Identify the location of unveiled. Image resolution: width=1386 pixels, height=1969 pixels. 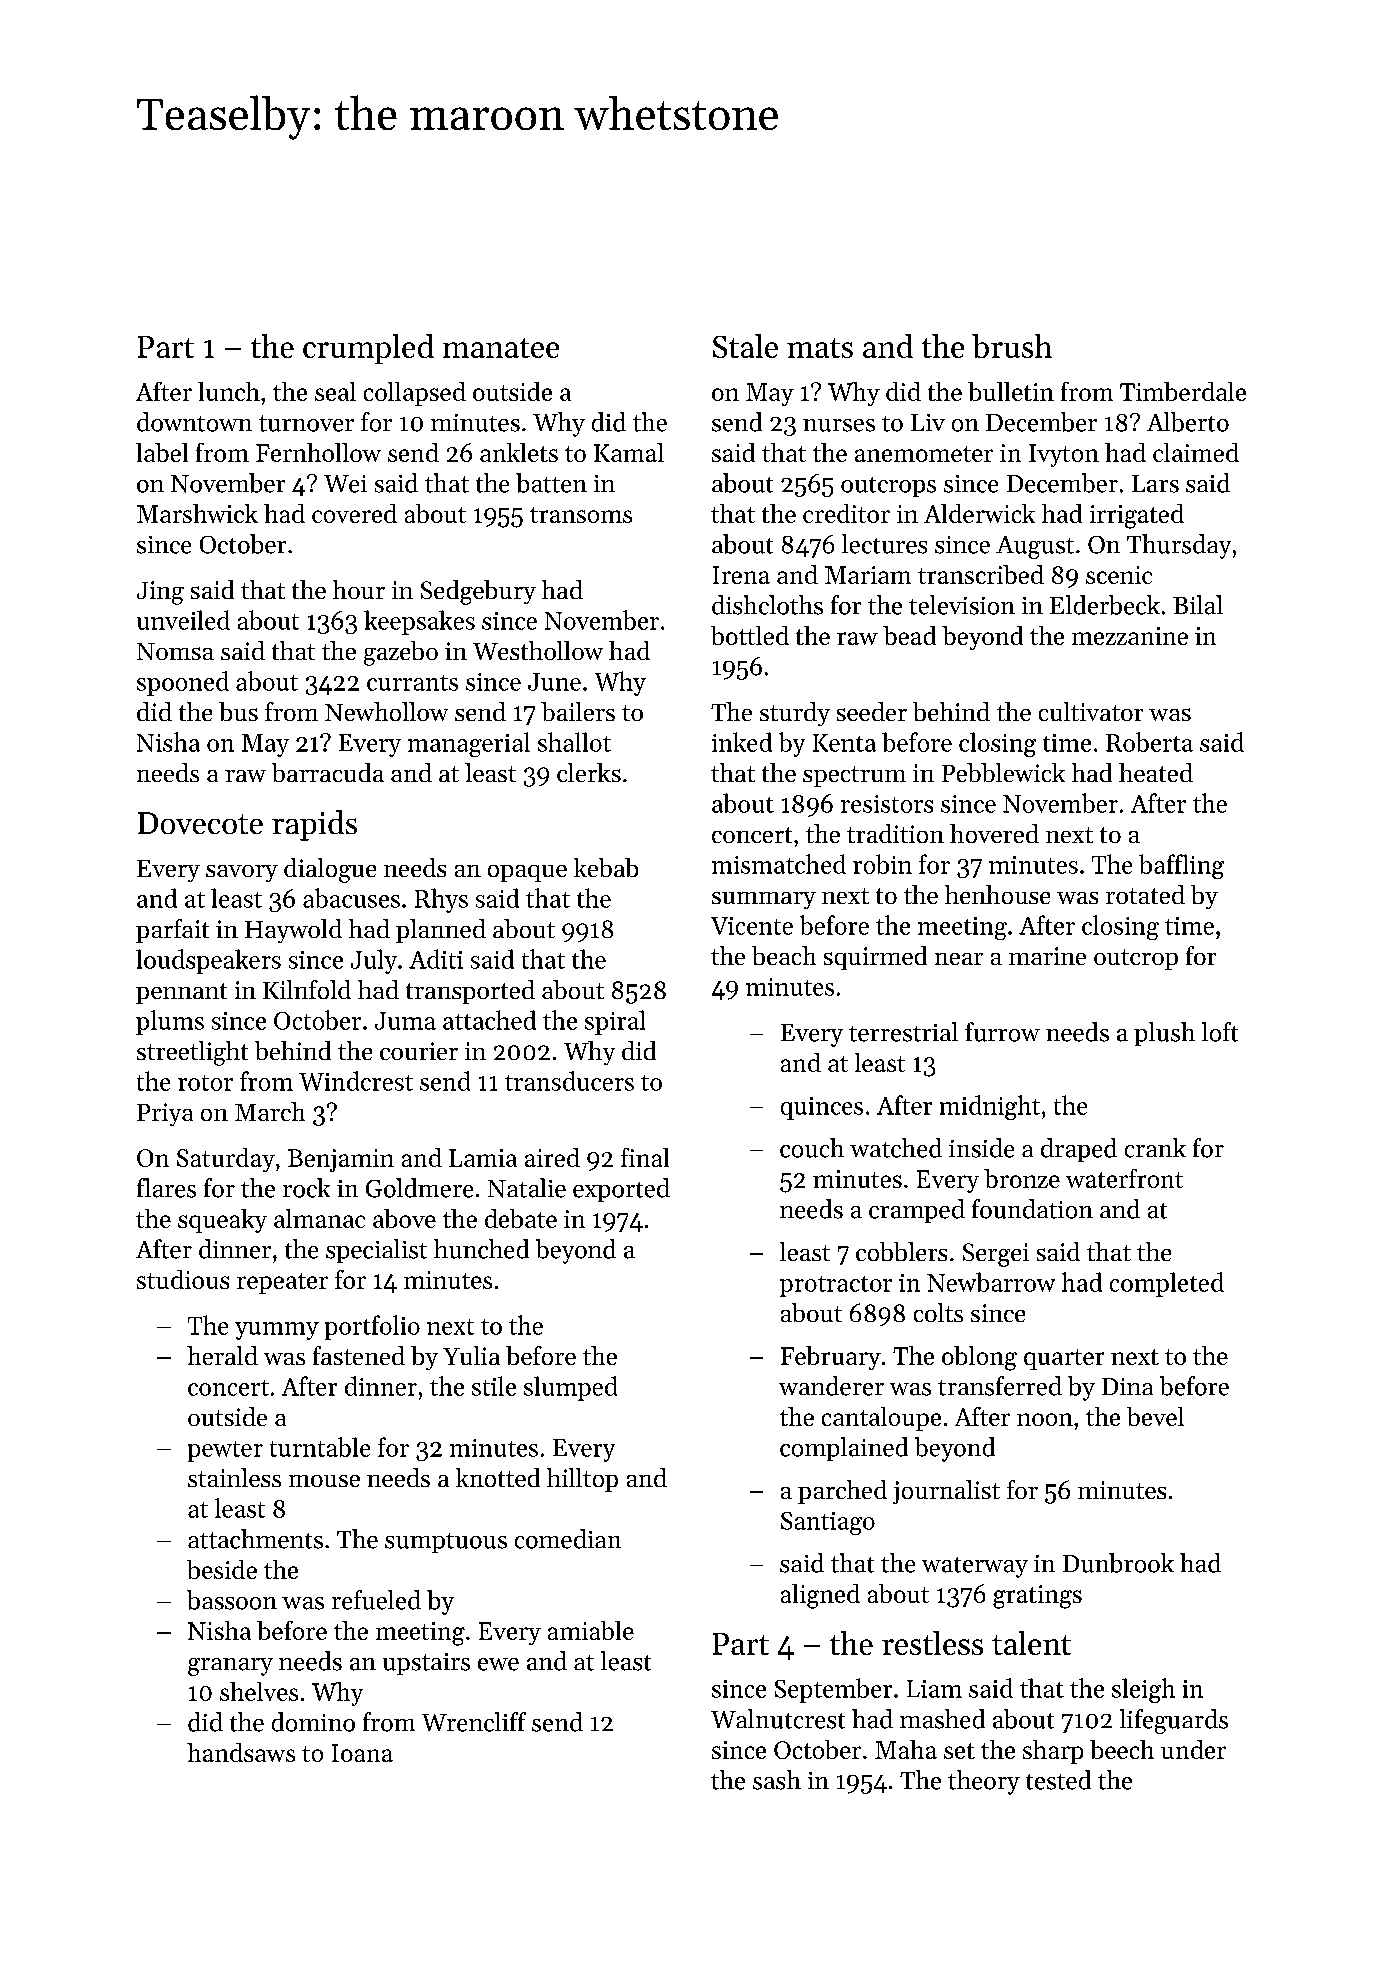
(183, 620).
